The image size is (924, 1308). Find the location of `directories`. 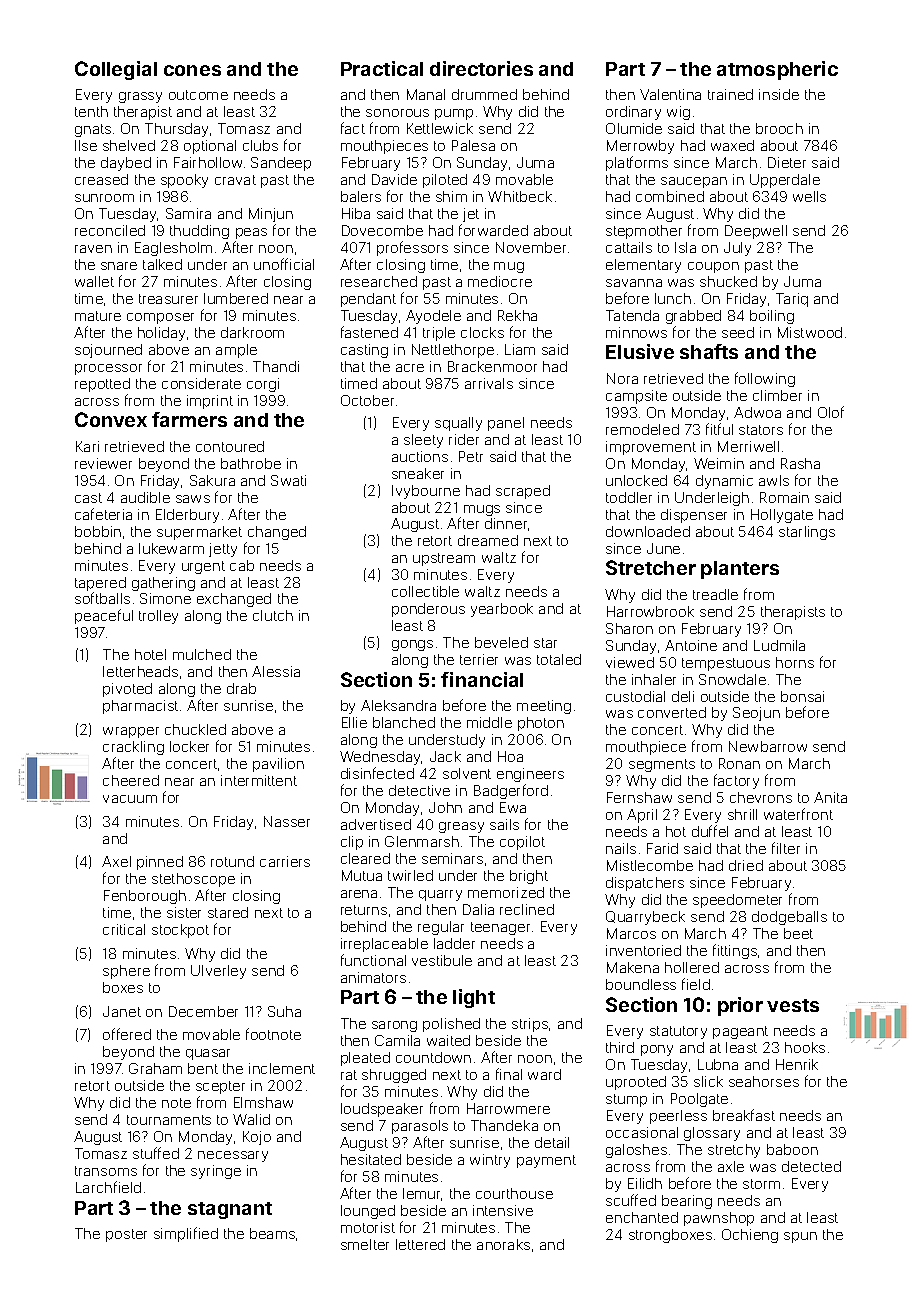

directories is located at coordinates (481, 68).
